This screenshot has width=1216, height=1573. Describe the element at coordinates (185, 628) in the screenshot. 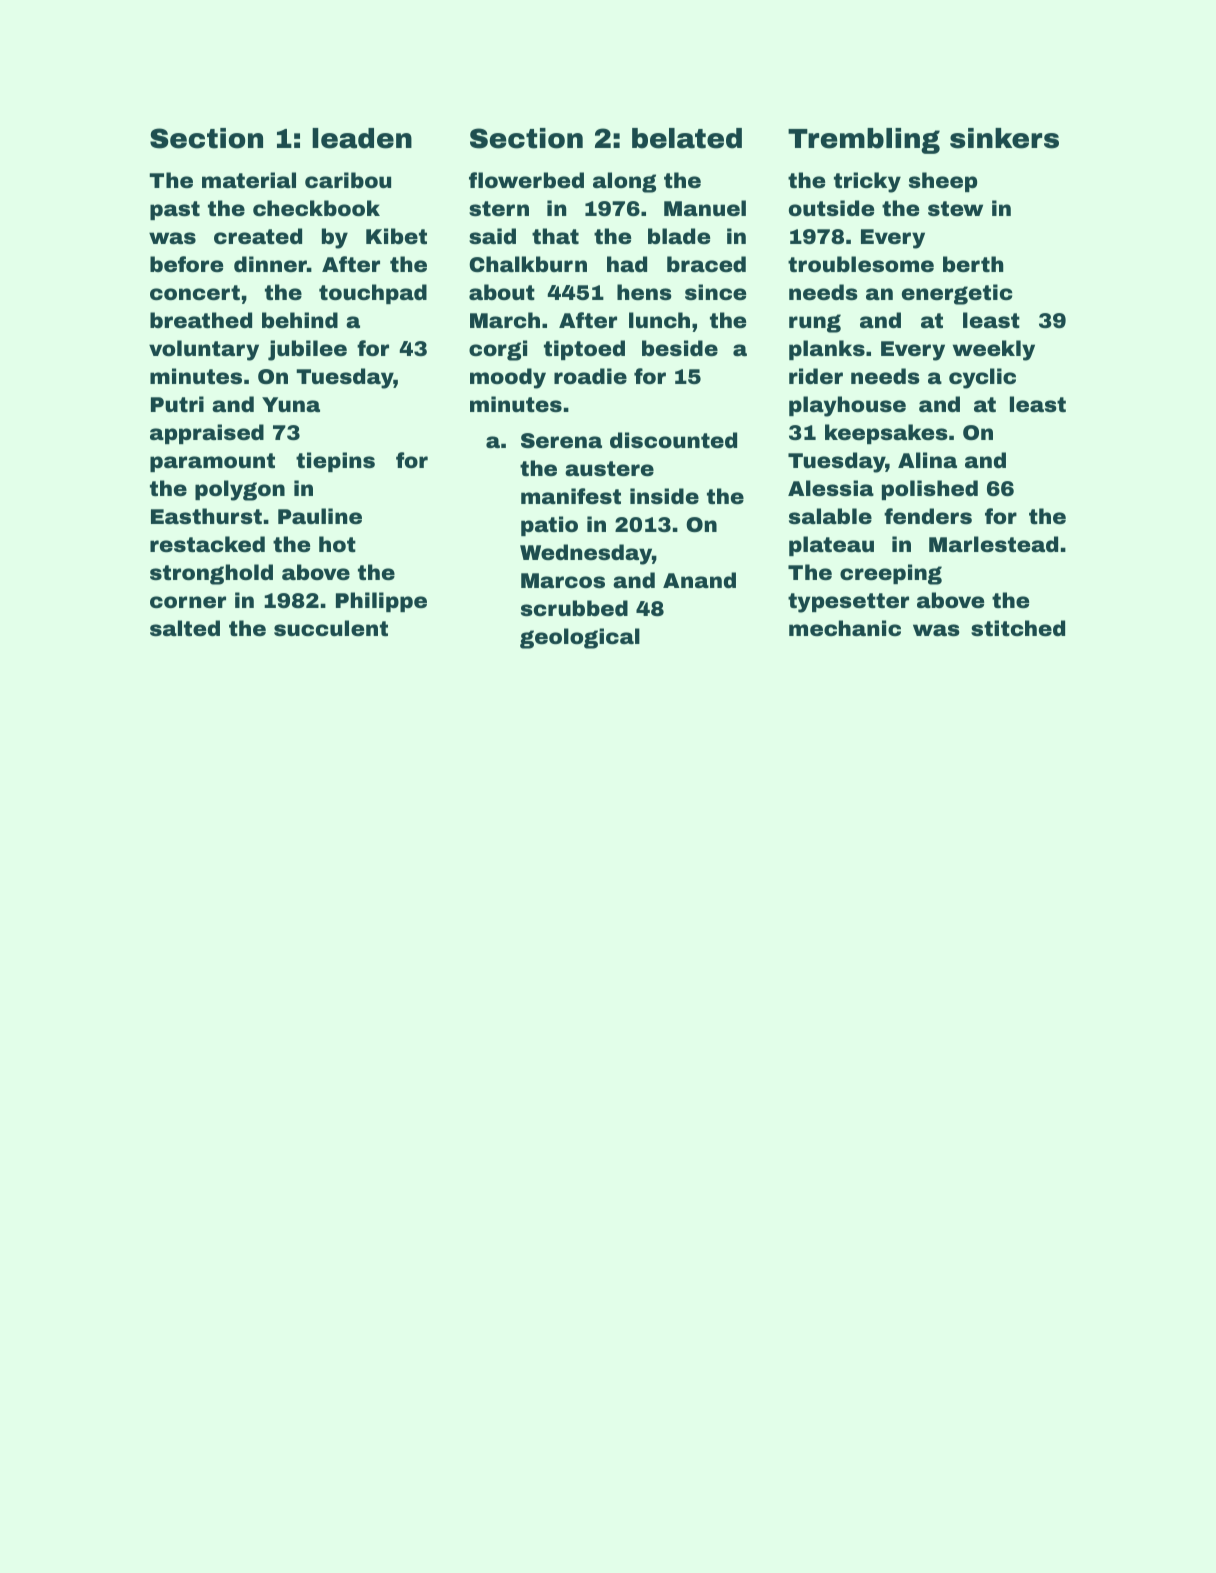

I see `salted` at that location.
